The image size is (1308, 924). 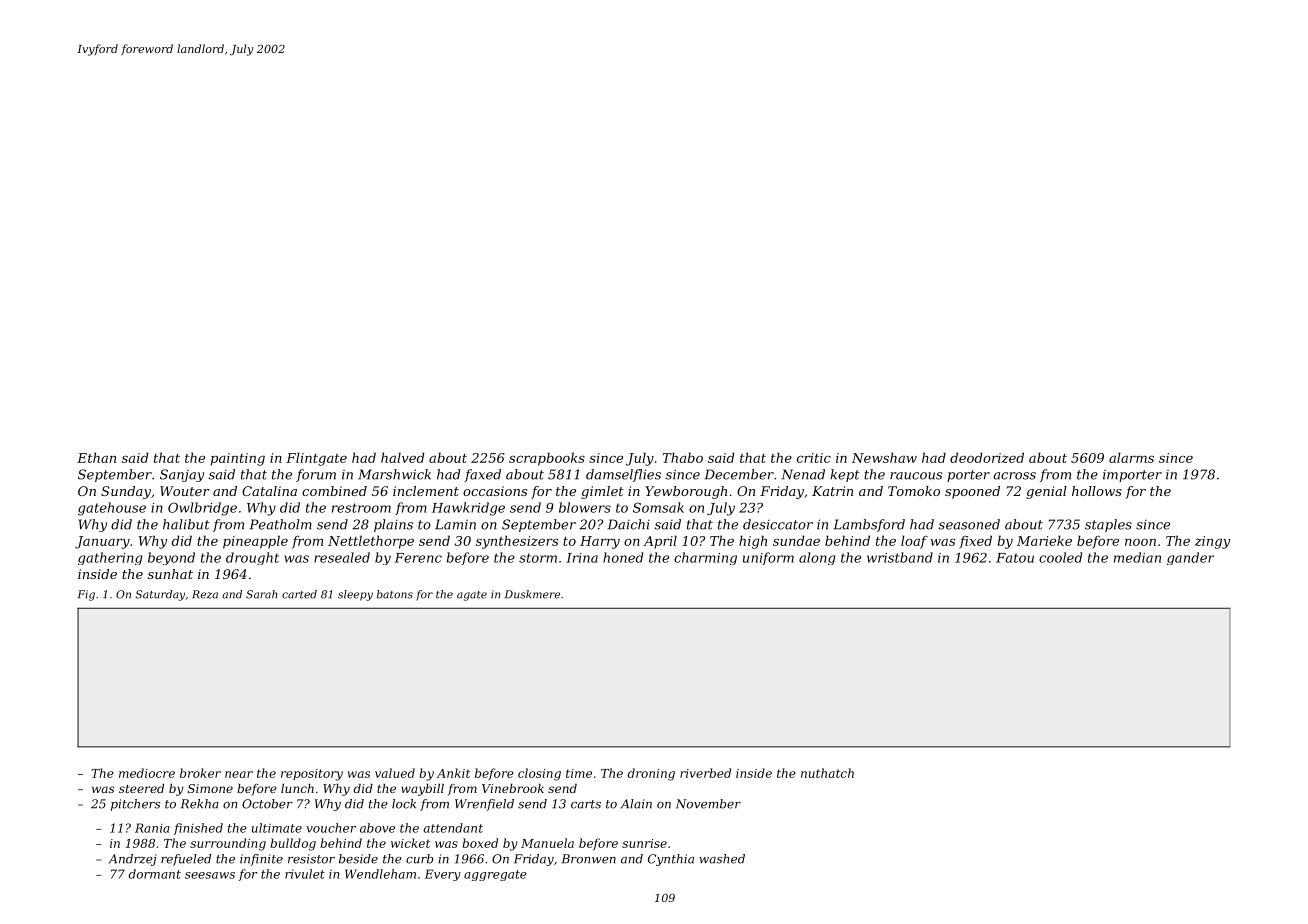 What do you see at coordinates (708, 804) in the screenshot?
I see `November` at bounding box center [708, 804].
